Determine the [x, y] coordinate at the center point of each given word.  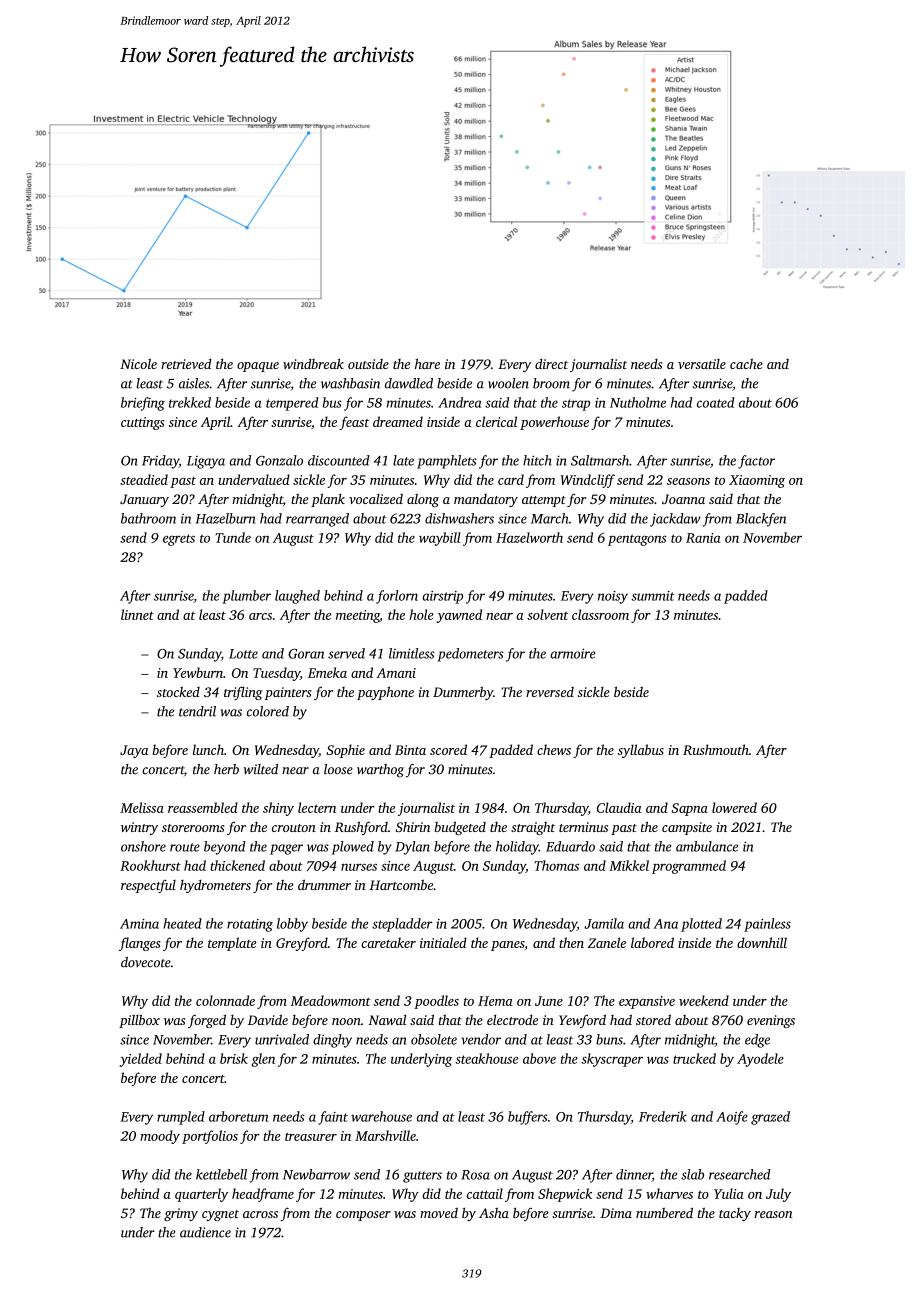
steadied [144, 479]
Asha [494, 1212]
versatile [702, 364]
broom [551, 383]
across [260, 1214]
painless [767, 925]
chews [554, 749]
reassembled [203, 807]
